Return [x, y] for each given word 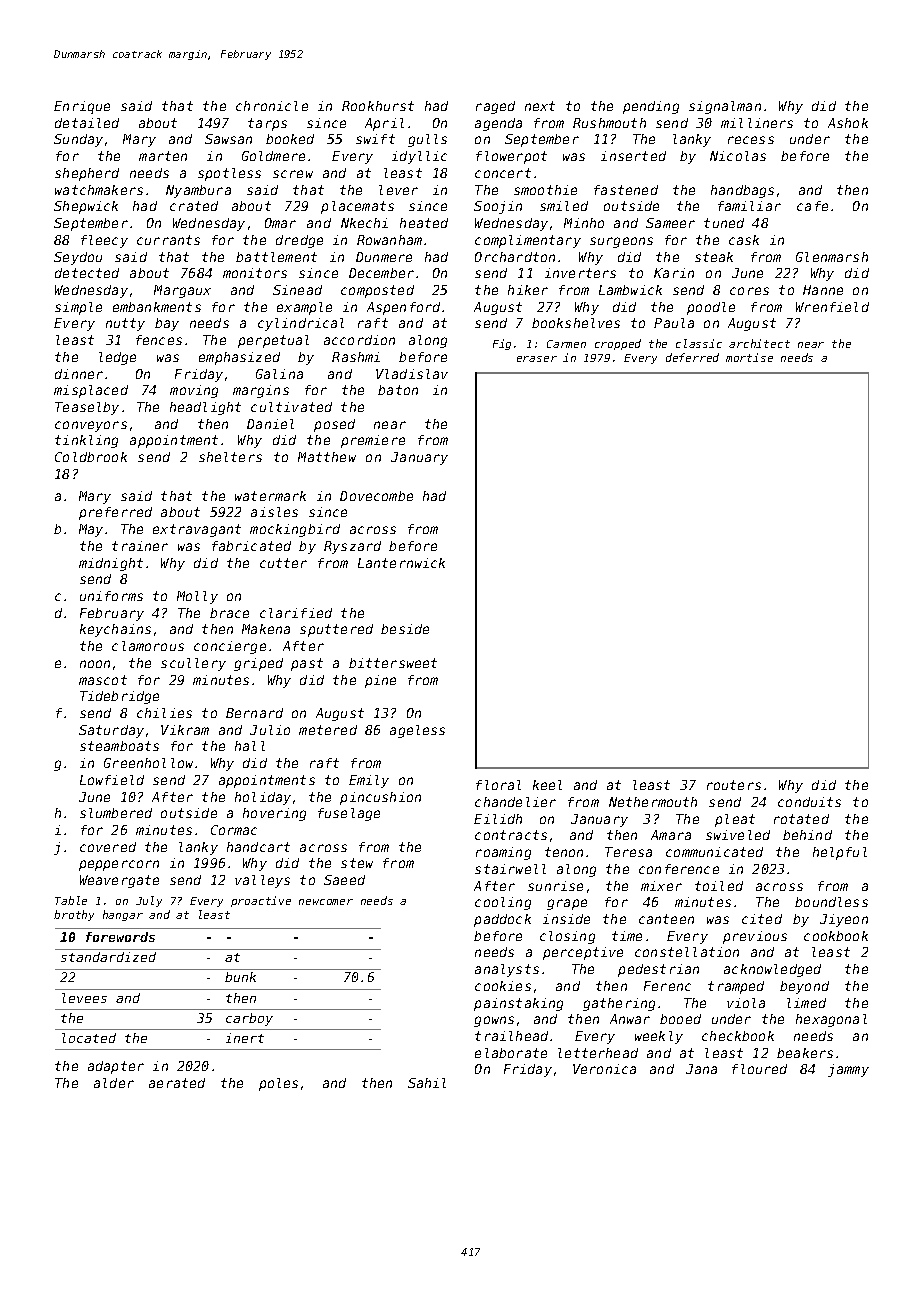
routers [734, 785]
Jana [701, 1069]
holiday [263, 798]
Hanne [823, 290]
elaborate [511, 1053]
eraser [537, 359]
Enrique [82, 107]
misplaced [91, 391]
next [540, 106]
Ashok [848, 123]
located [89, 1038]
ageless [417, 731]
